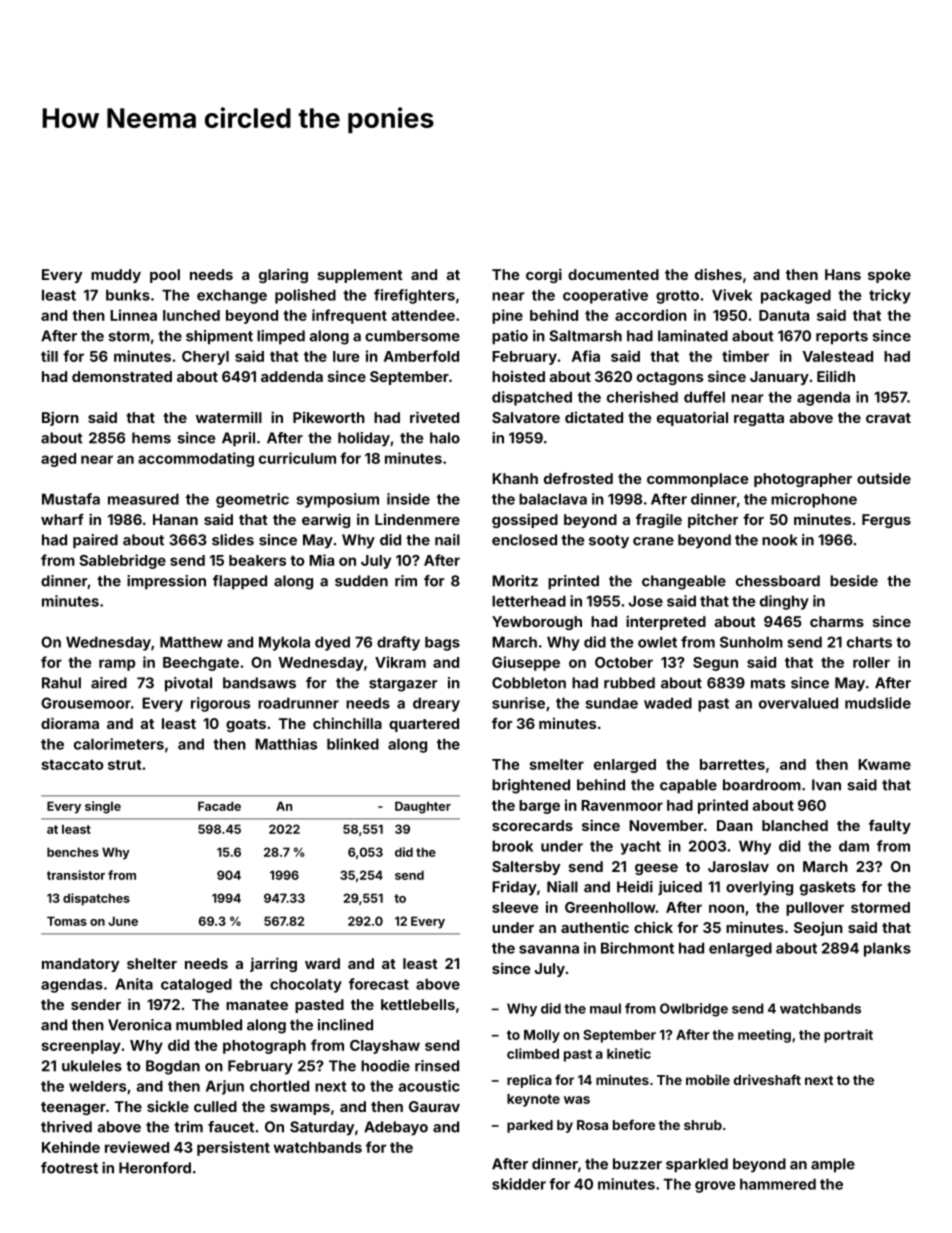 This document has height=1233, width=952. What do you see at coordinates (423, 807) in the document?
I see `Daughter` at bounding box center [423, 807].
